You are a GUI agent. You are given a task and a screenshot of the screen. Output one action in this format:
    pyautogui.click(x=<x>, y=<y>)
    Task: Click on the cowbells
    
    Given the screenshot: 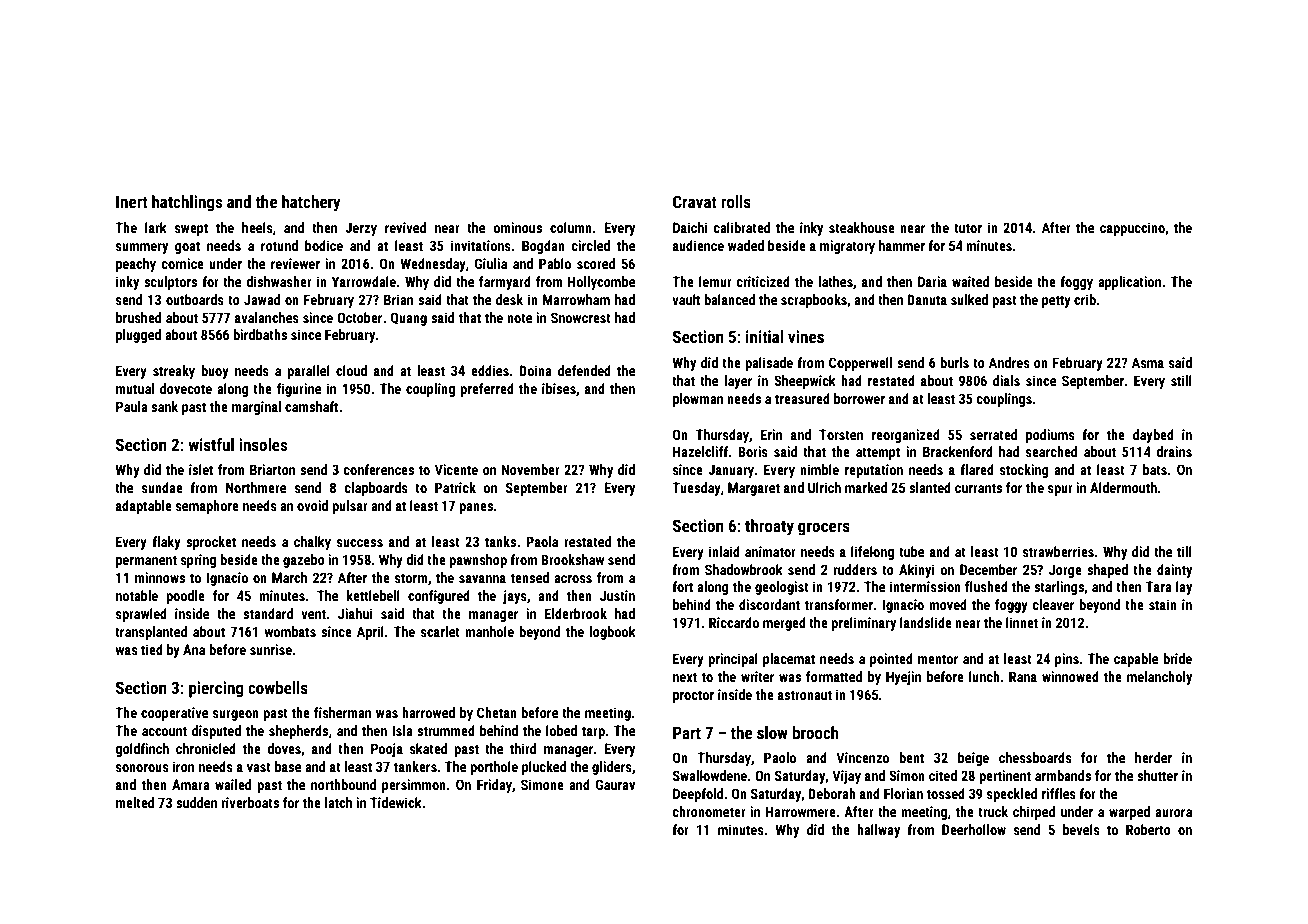 What is the action you would take?
    pyautogui.click(x=278, y=687)
